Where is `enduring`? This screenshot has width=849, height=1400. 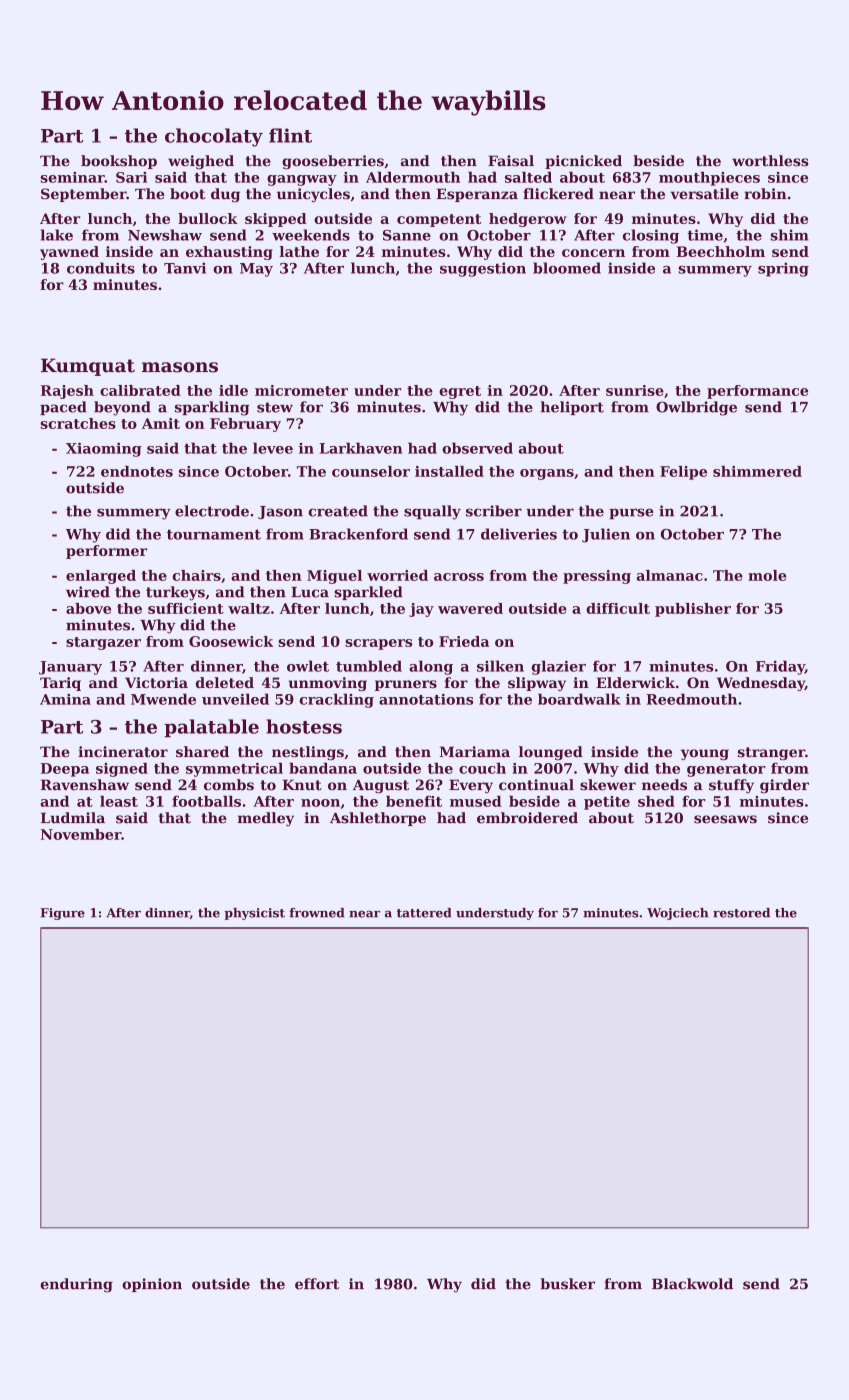
enduring is located at coordinates (76, 1285).
